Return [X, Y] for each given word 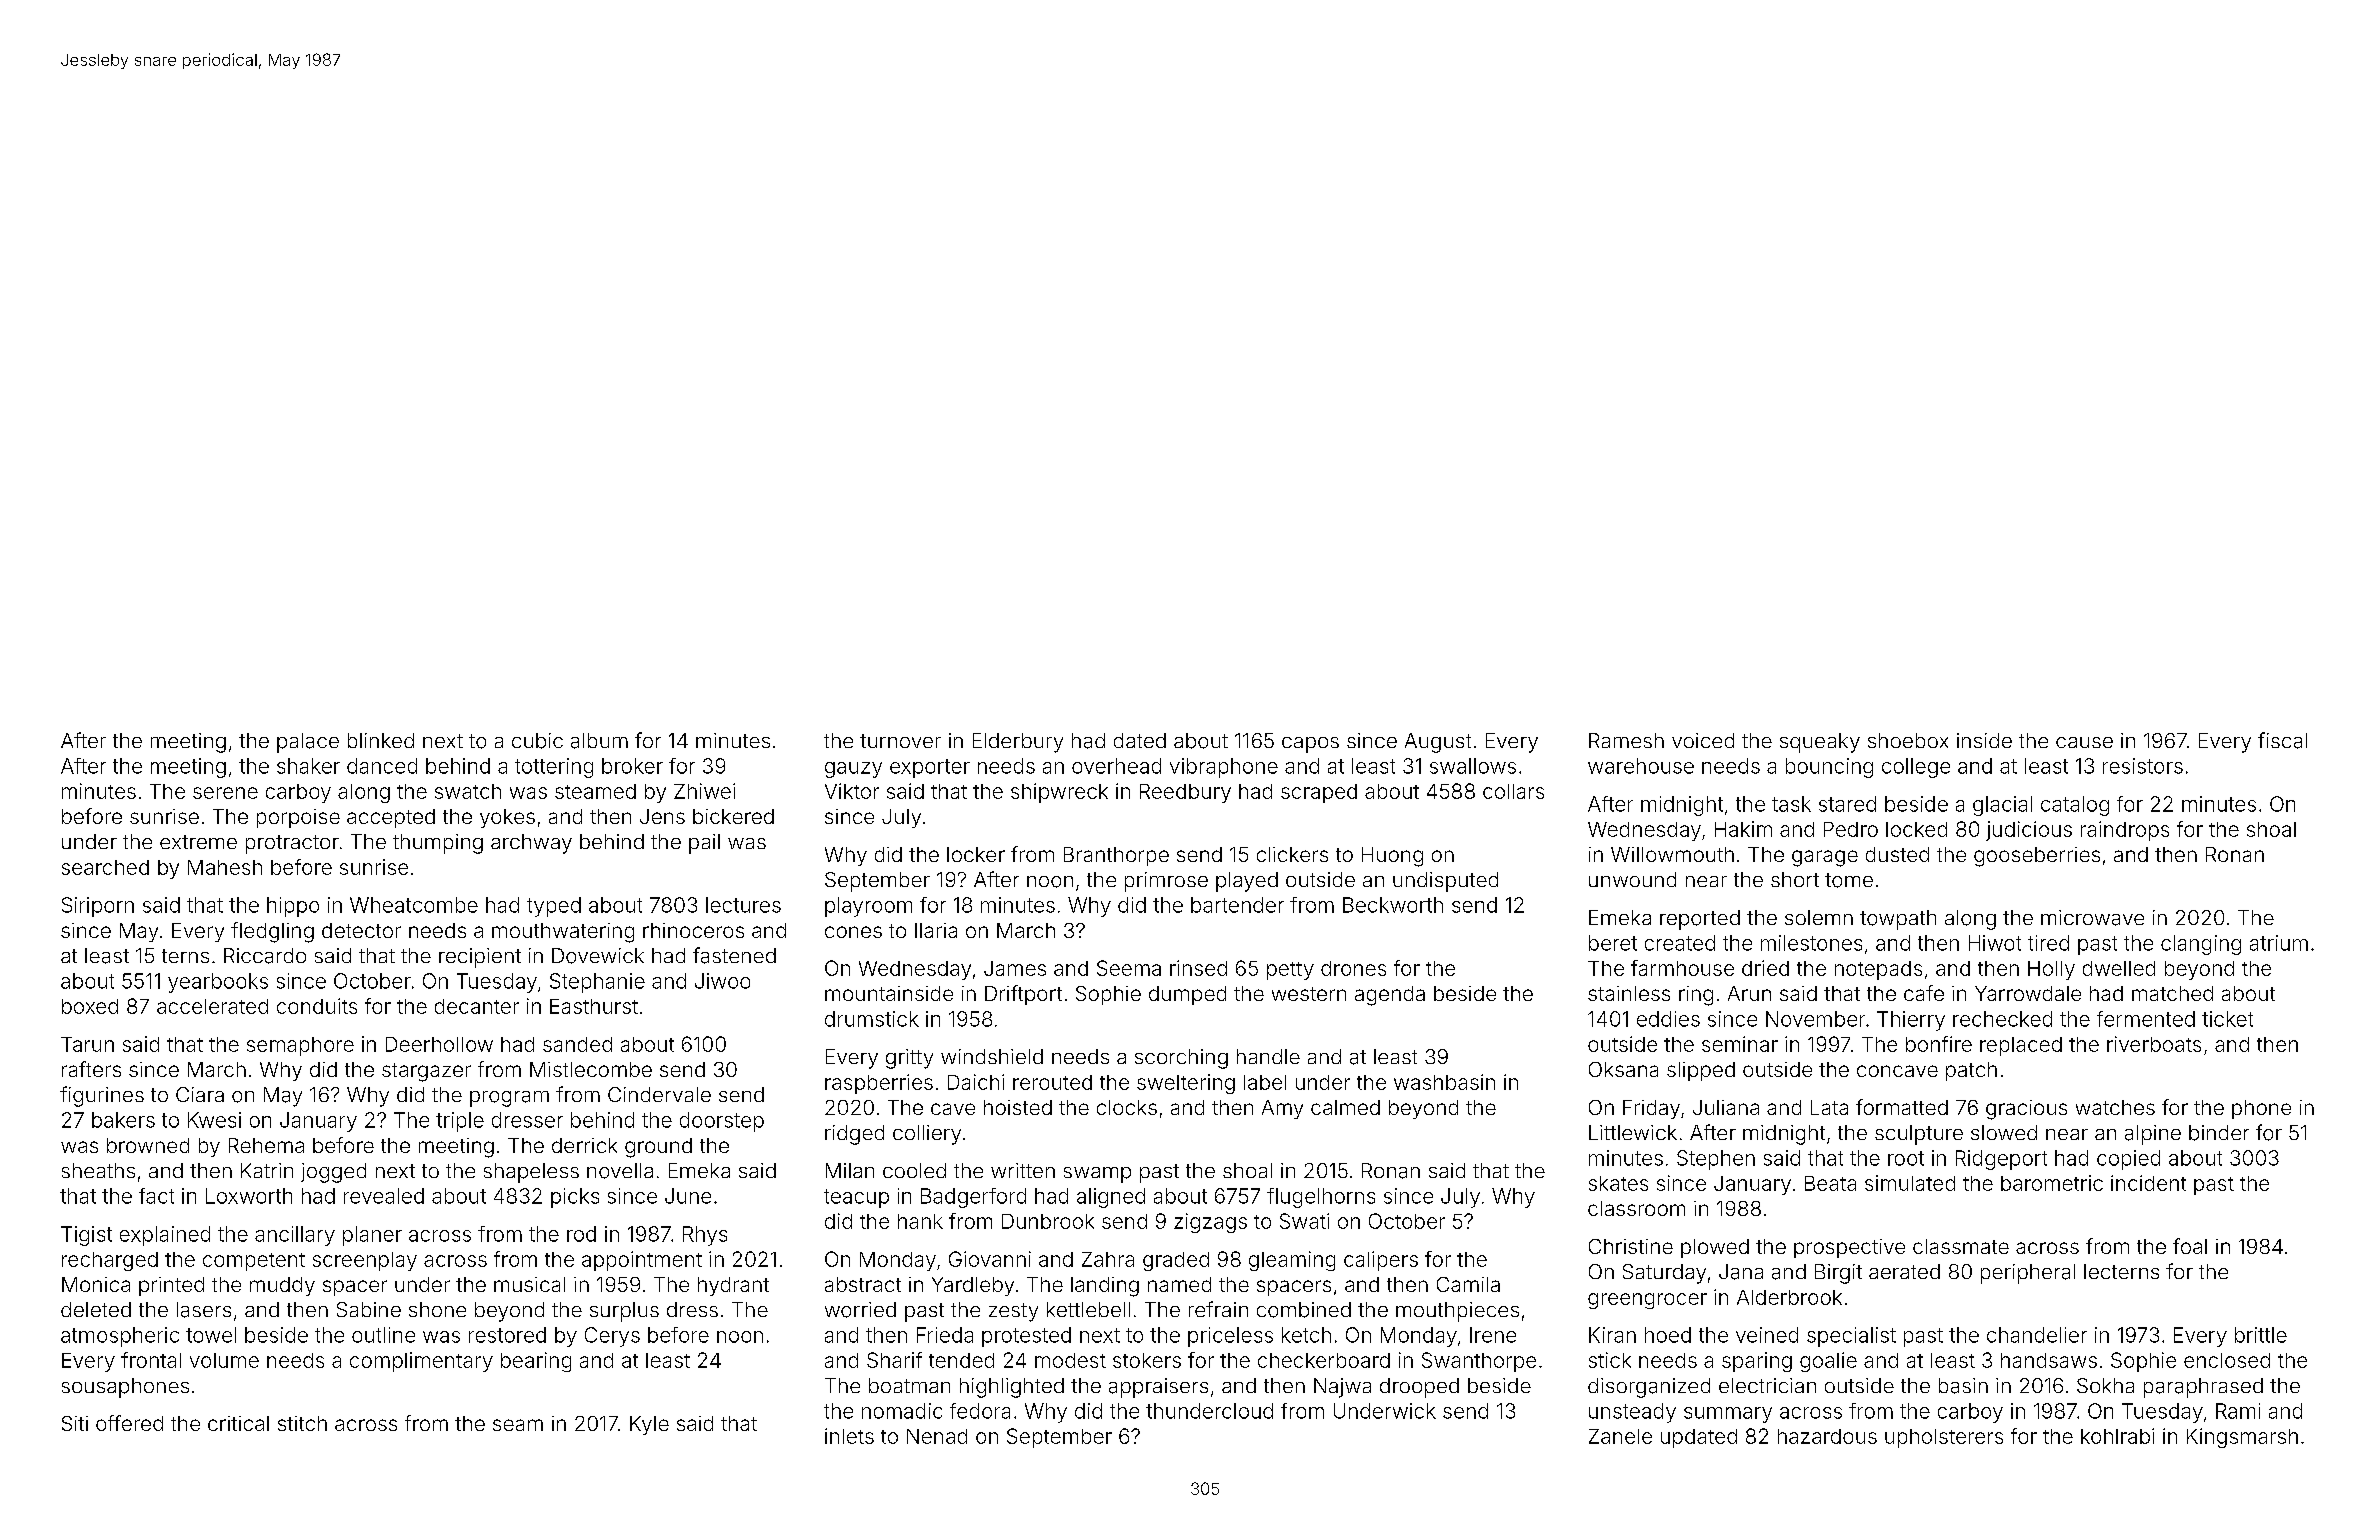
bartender [1237, 905]
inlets [849, 1436]
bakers [123, 1120]
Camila [1468, 1284]
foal [2190, 1246]
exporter [930, 768]
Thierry [1911, 1021]
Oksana [1623, 1069]
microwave [2092, 918]
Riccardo [265, 956]
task [1791, 804]
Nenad [937, 1436]
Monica [96, 1284]
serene [225, 793]
